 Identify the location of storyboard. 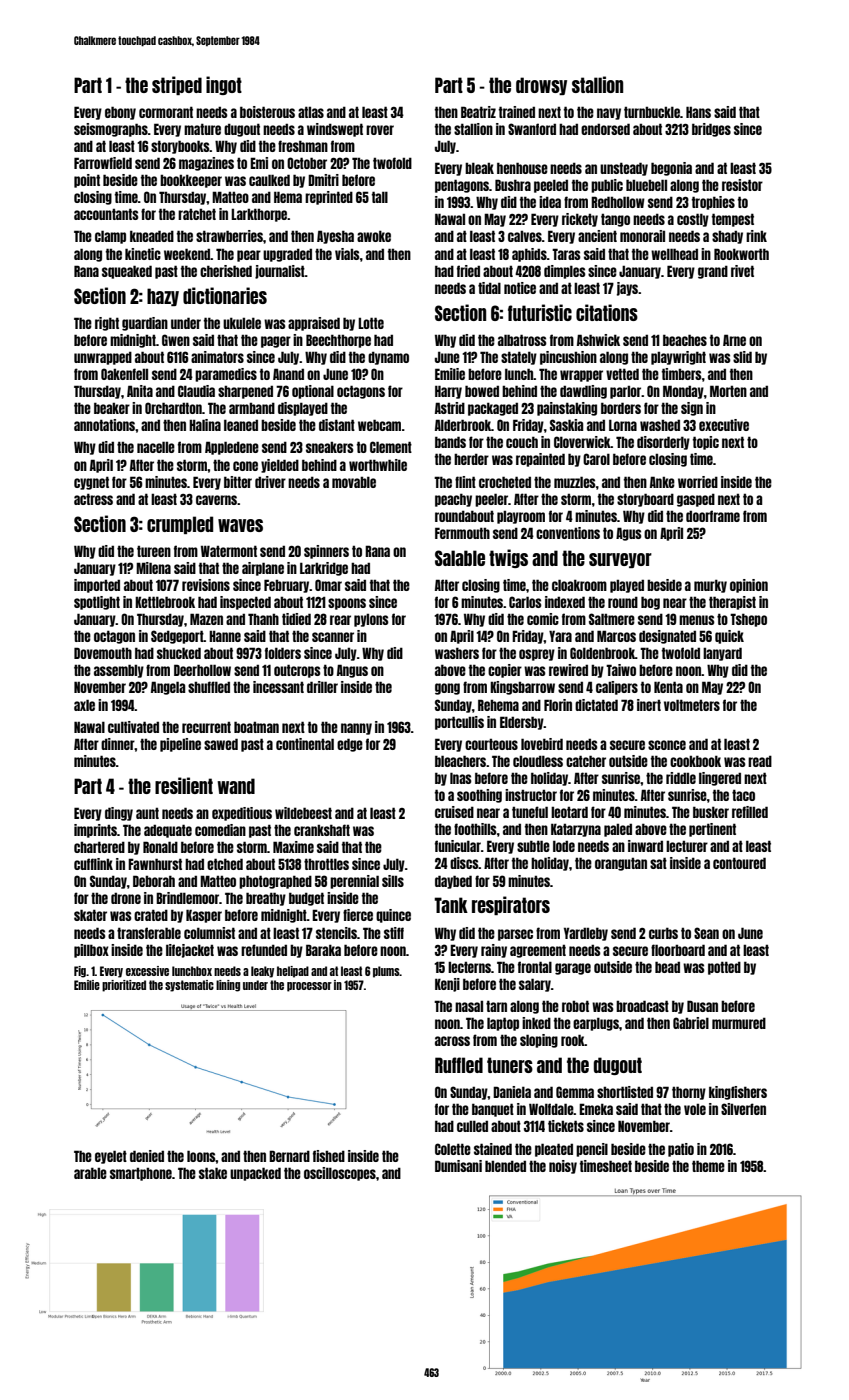
(645, 500).
